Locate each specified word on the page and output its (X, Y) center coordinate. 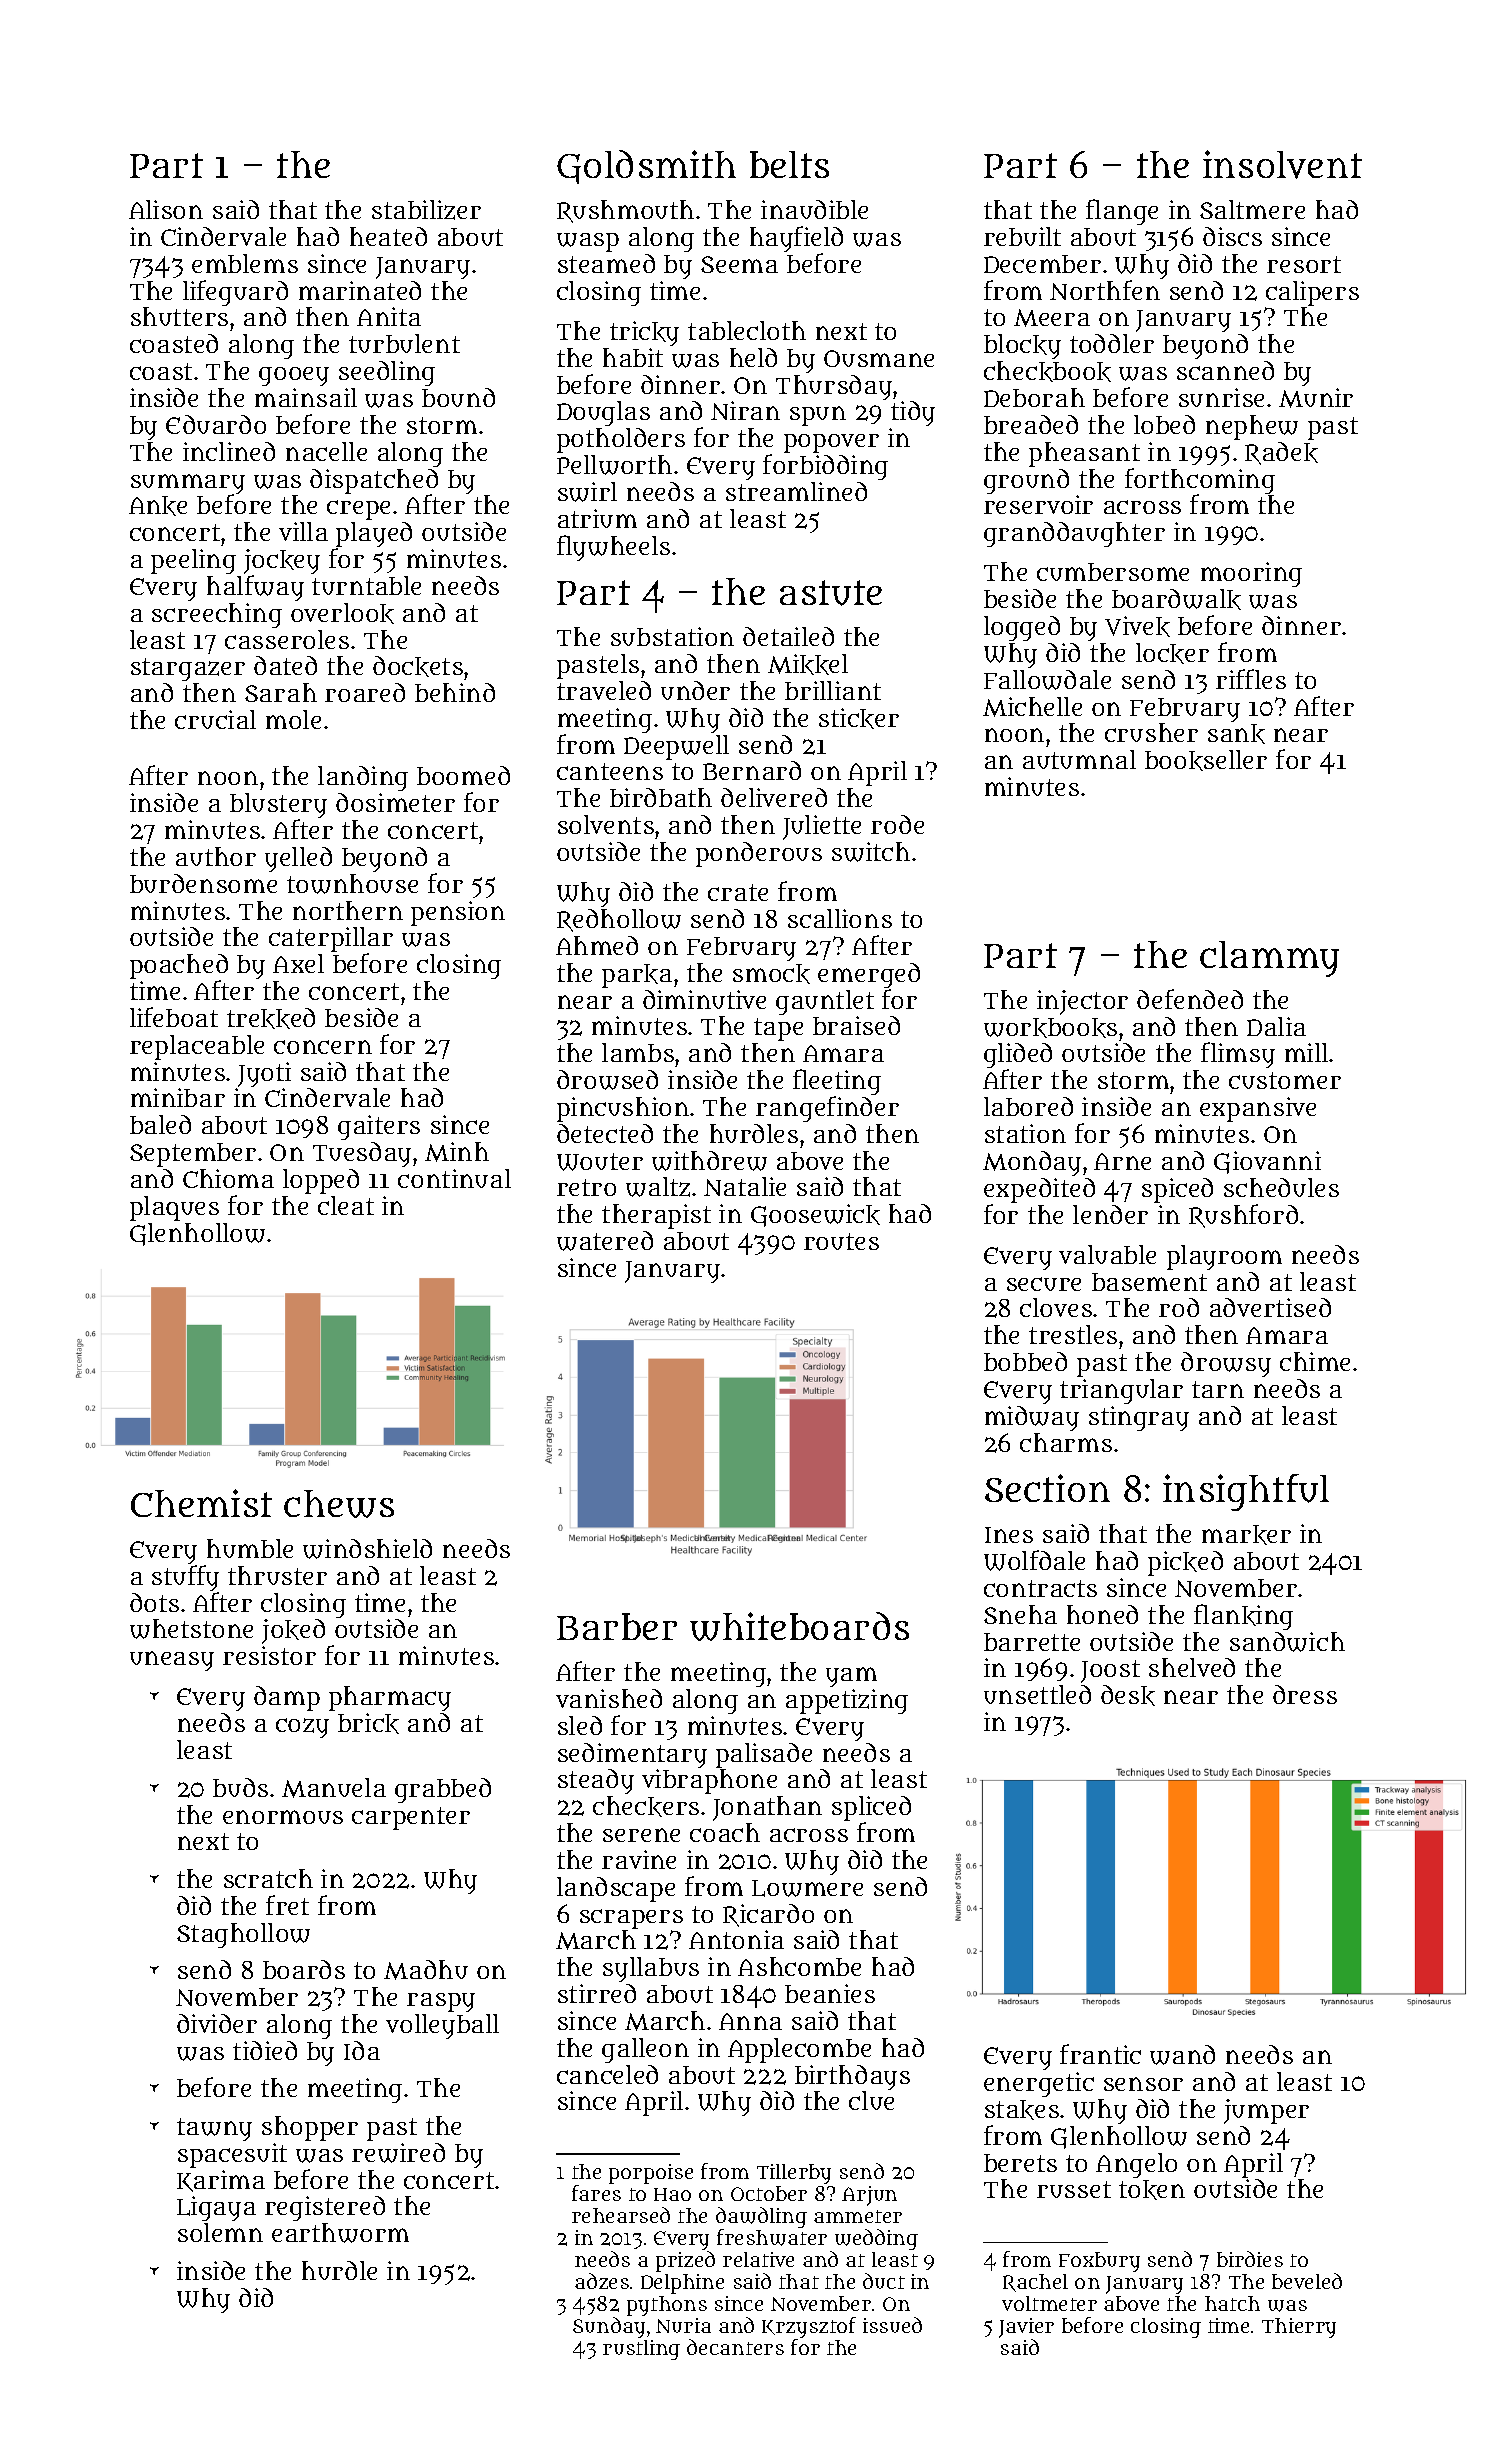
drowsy (1226, 1364)
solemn (220, 2232)
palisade (764, 1755)
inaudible (814, 209)
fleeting (837, 1082)
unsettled (1037, 1694)
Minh (457, 1152)
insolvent (1282, 164)
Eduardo (216, 424)
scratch (268, 1878)
